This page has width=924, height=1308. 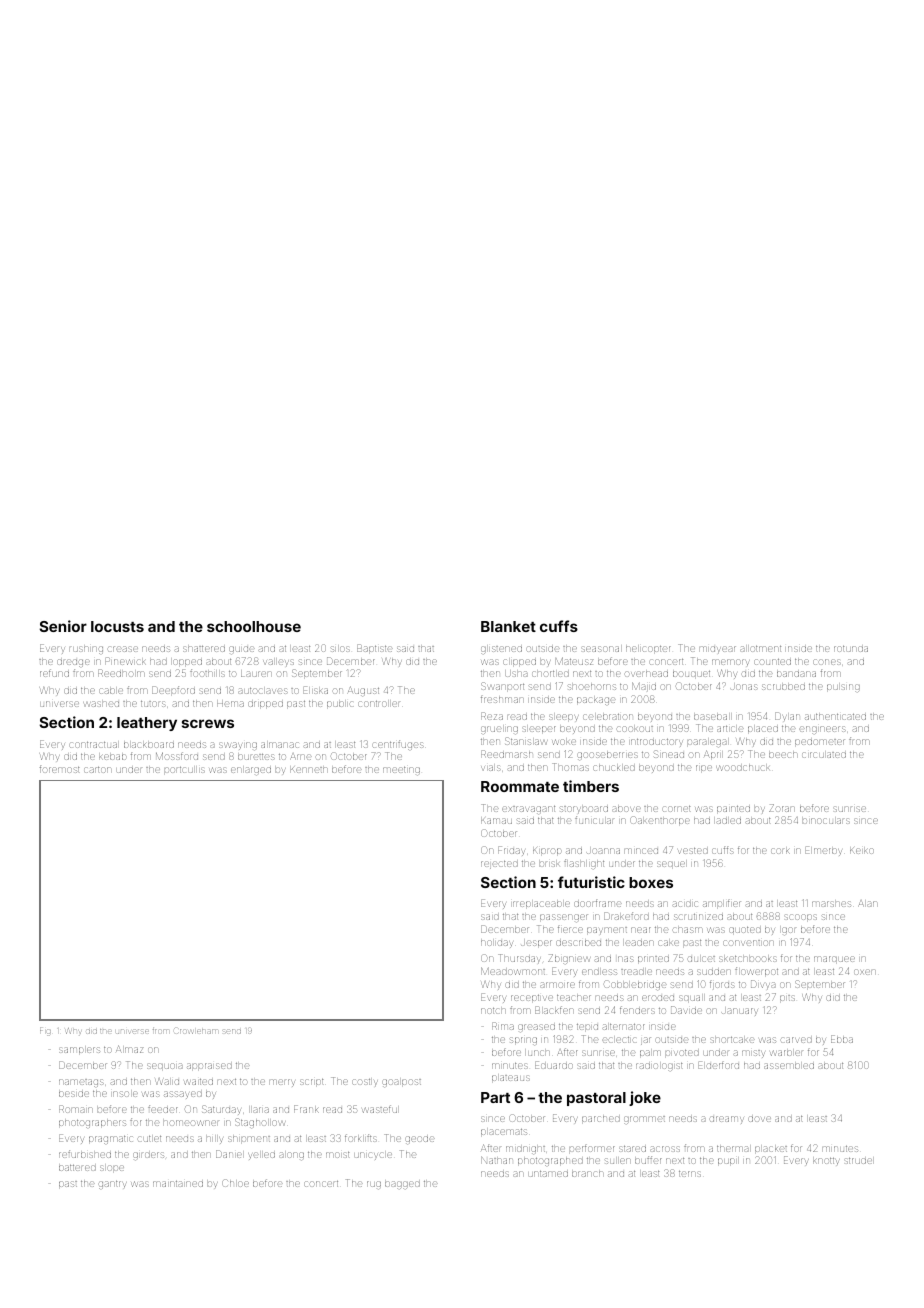 I want to click on Kamau, so click(x=496, y=821).
